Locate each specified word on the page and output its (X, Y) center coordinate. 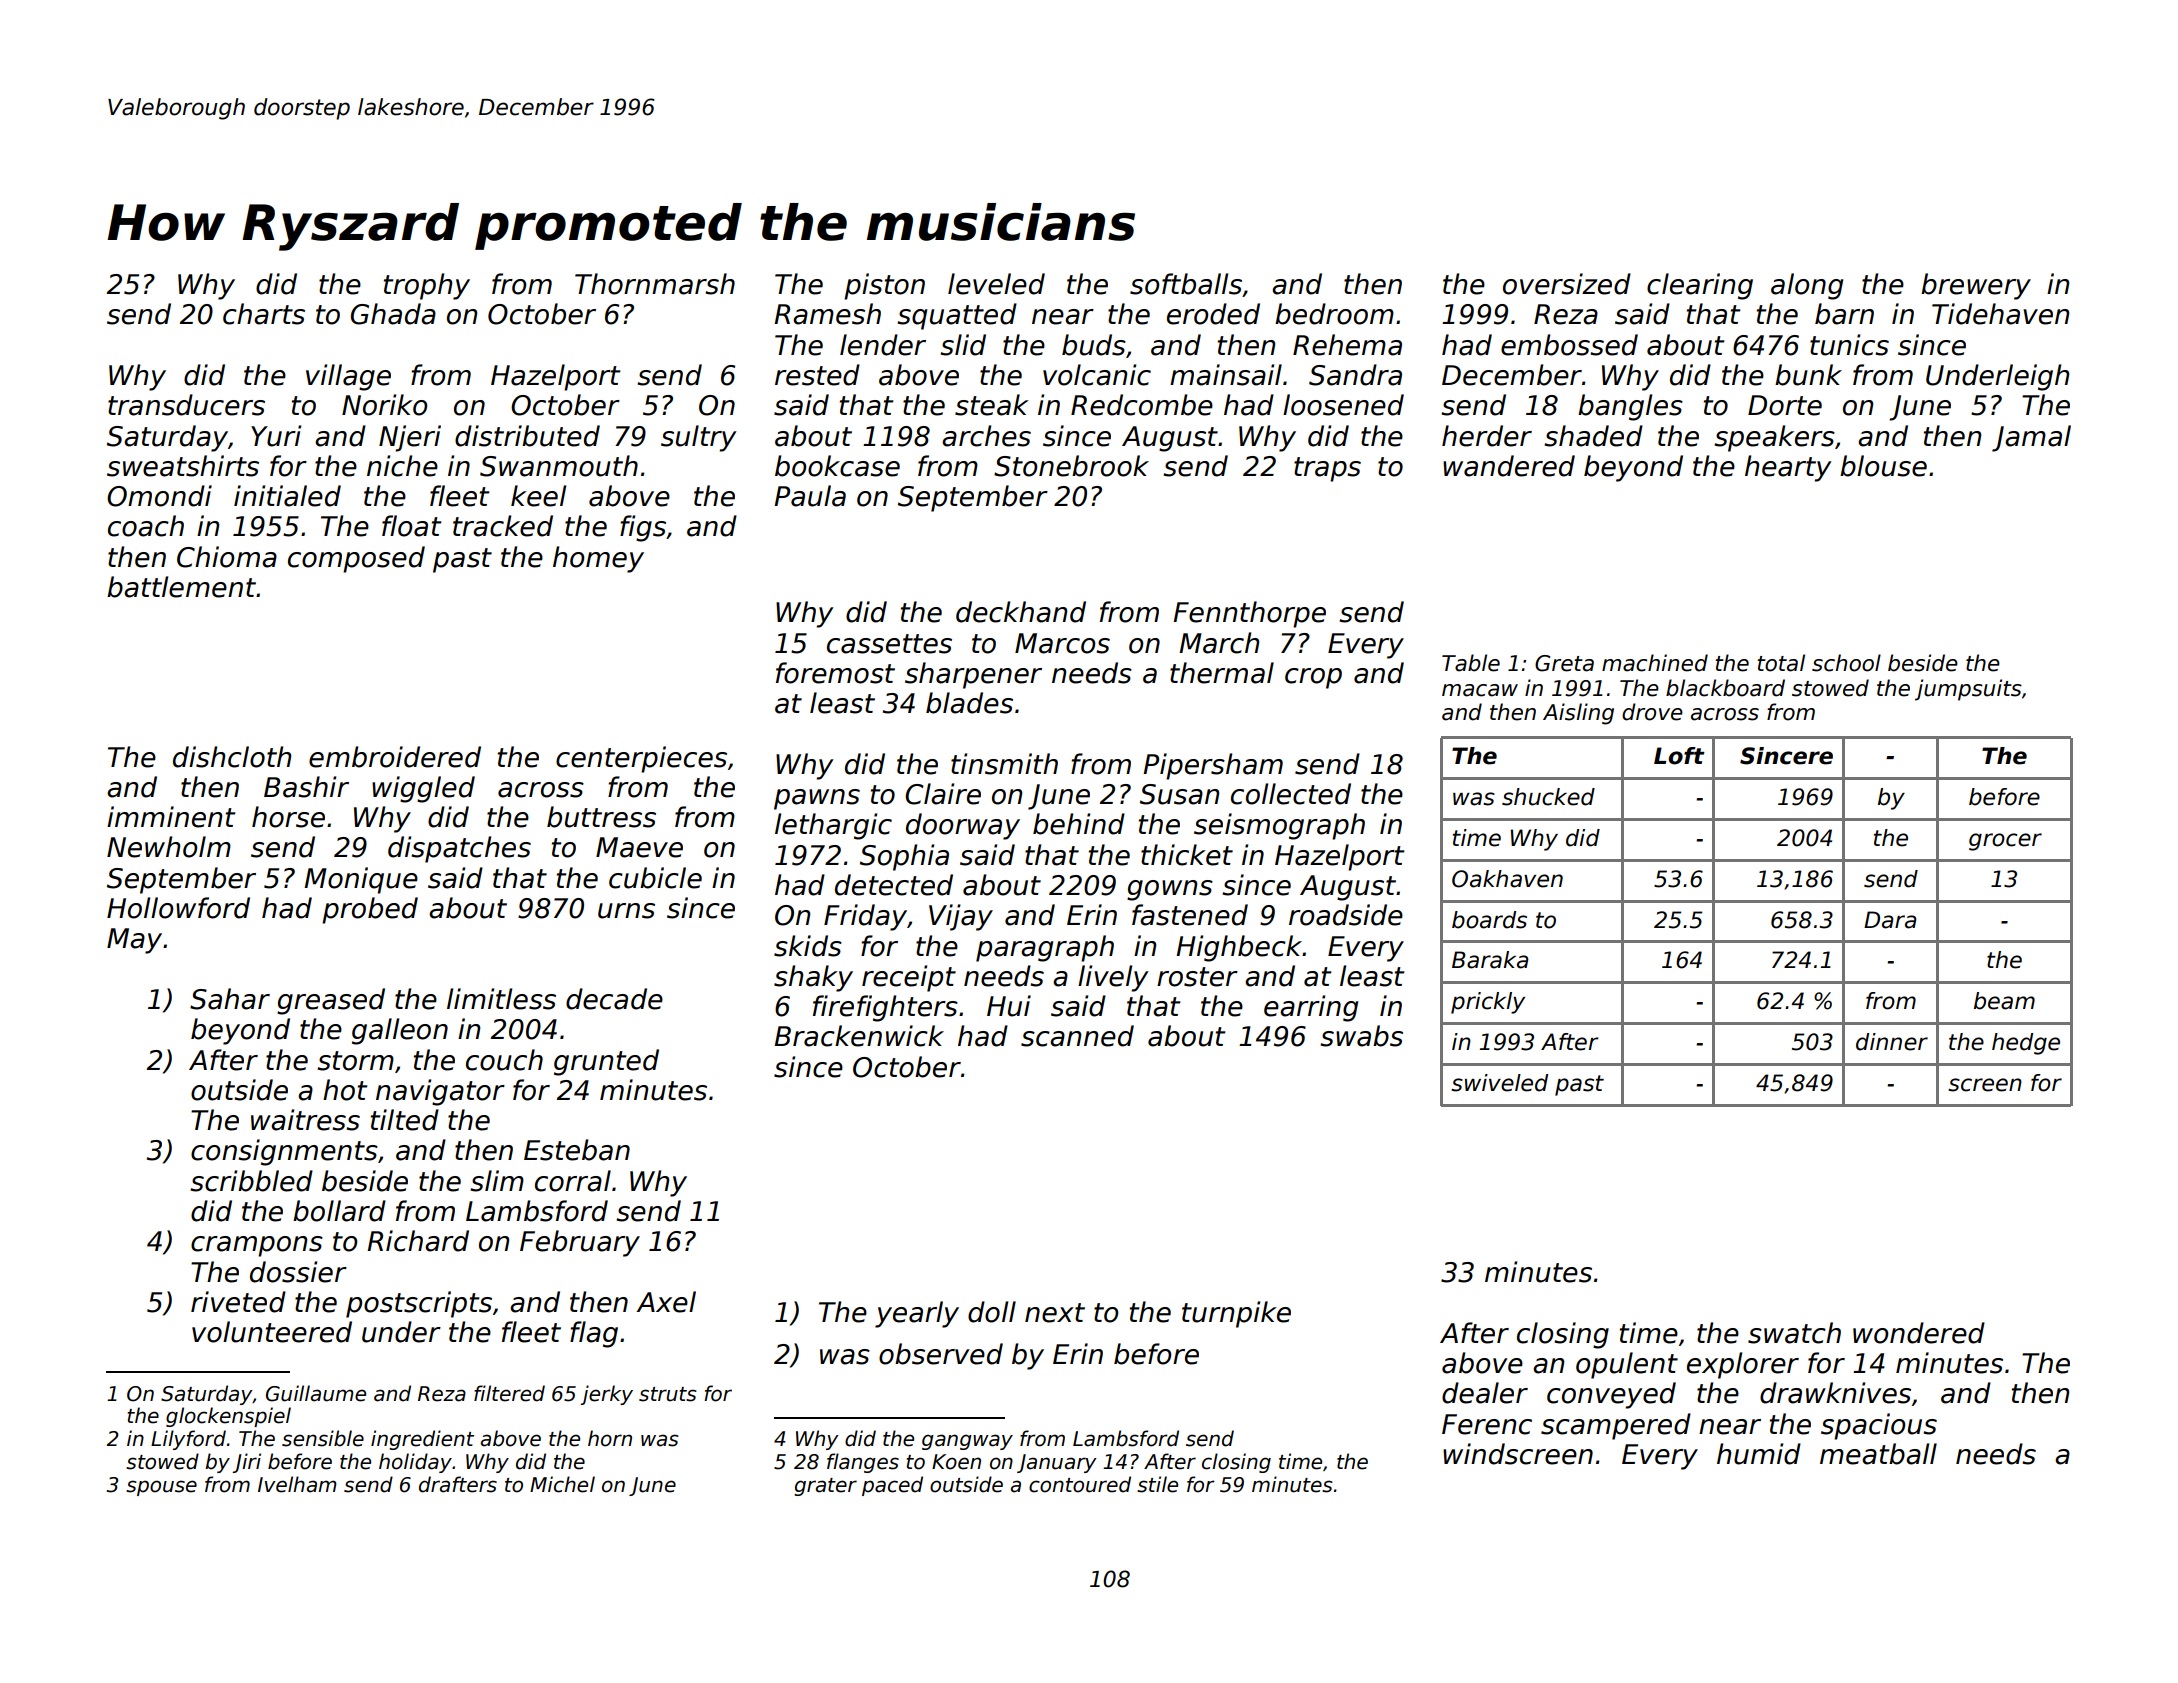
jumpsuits (1968, 690)
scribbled (251, 1181)
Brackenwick (859, 1036)
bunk (1808, 375)
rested (817, 375)
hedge (2026, 1044)
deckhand (1021, 612)
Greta (1564, 663)
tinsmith (1004, 764)
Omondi (159, 496)
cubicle (655, 878)
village (348, 377)
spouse (161, 1488)
